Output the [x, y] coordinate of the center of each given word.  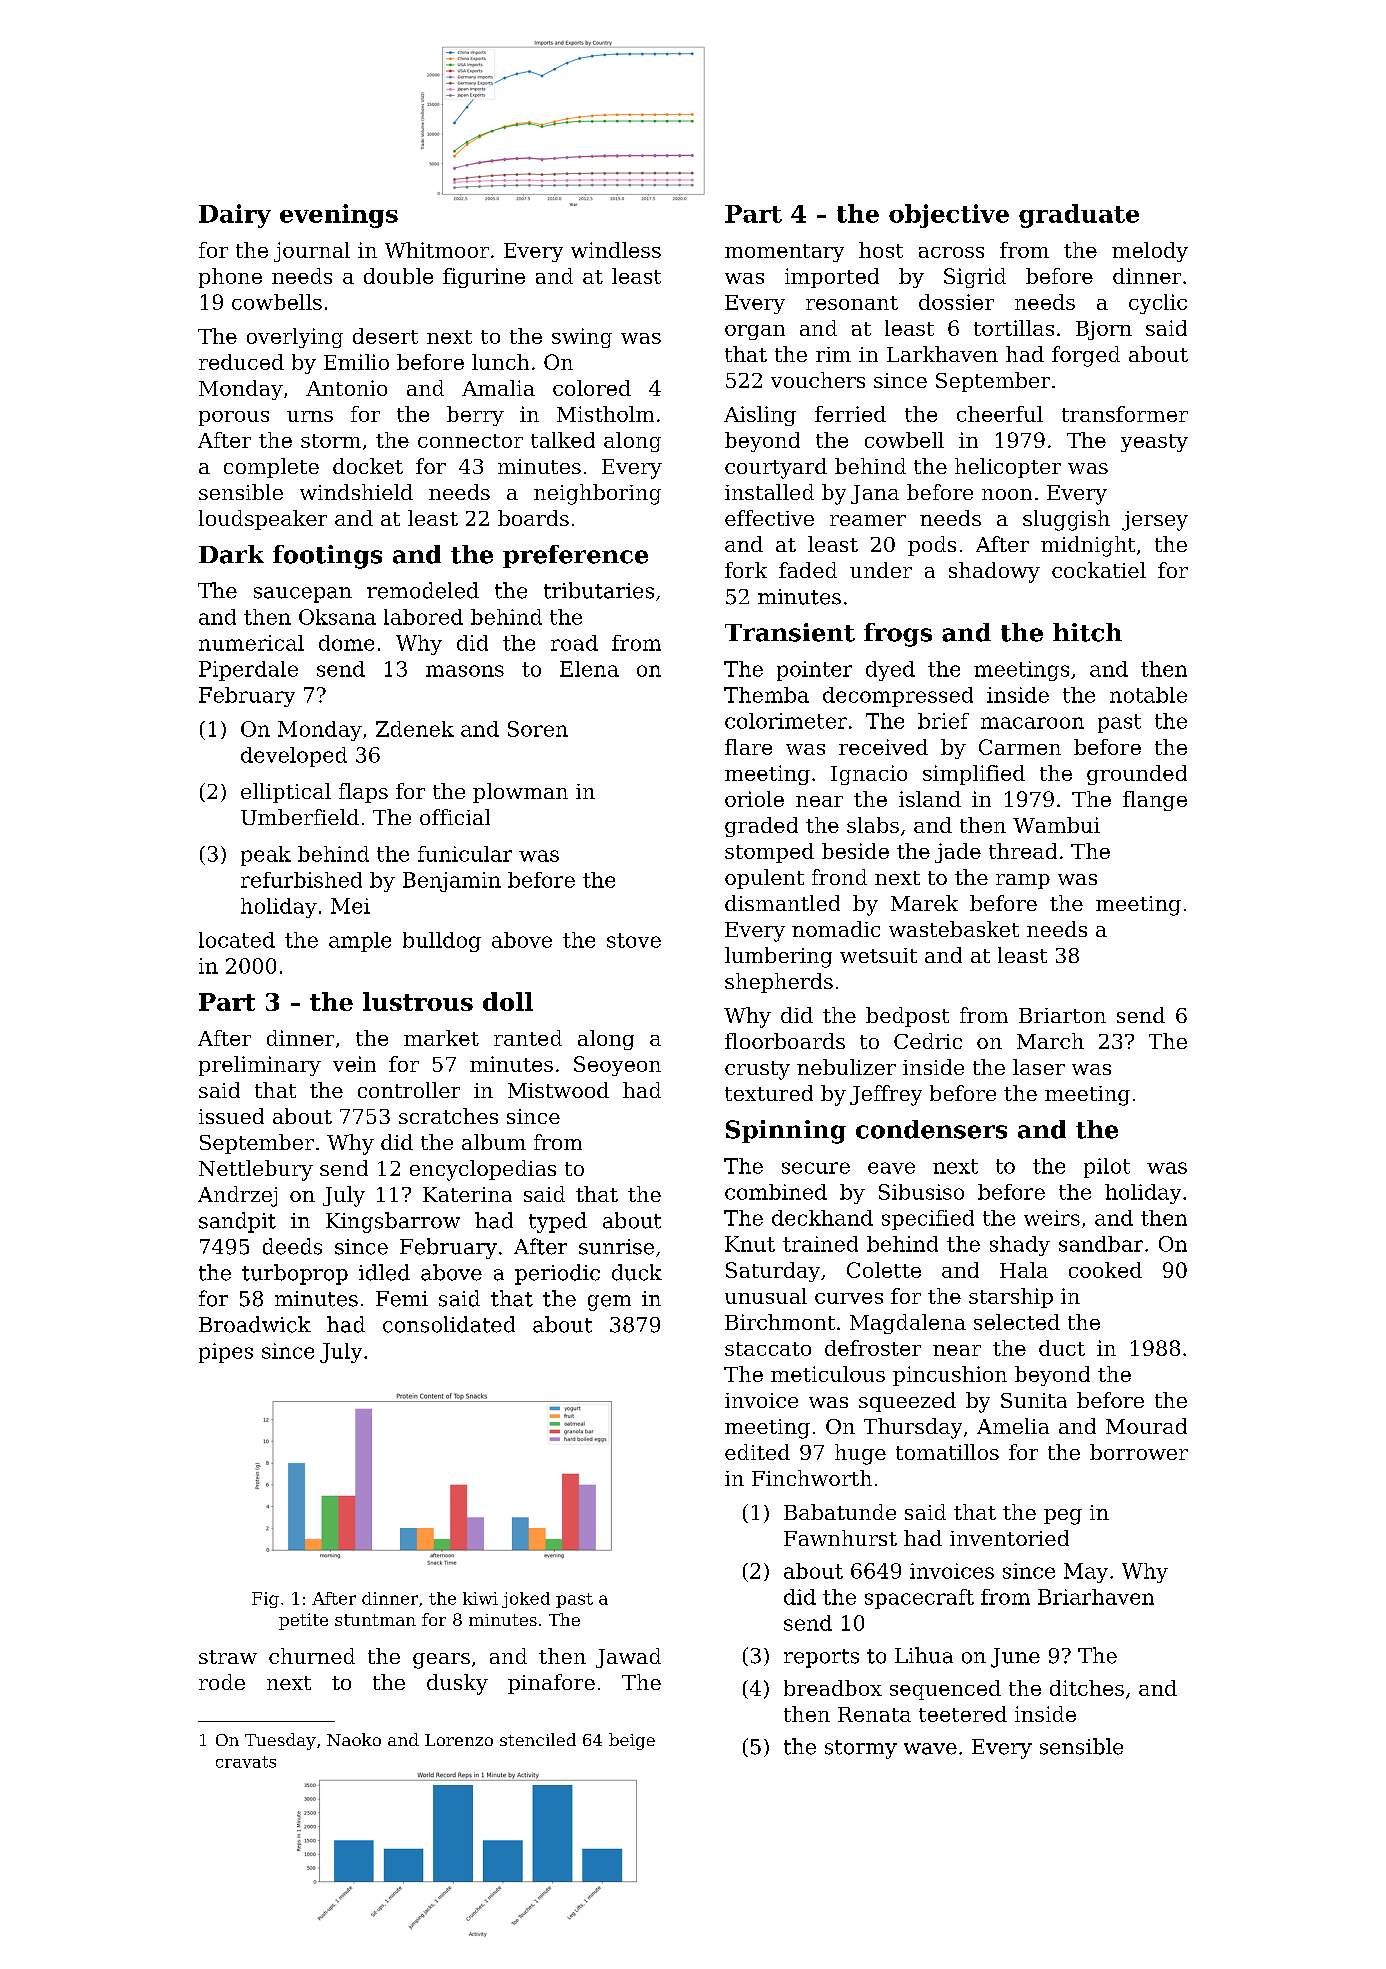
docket [368, 466]
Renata [874, 1714]
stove [634, 940]
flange [1155, 801]
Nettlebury [256, 1170]
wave [930, 1749]
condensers [931, 1129]
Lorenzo [459, 1740]
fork [746, 570]
